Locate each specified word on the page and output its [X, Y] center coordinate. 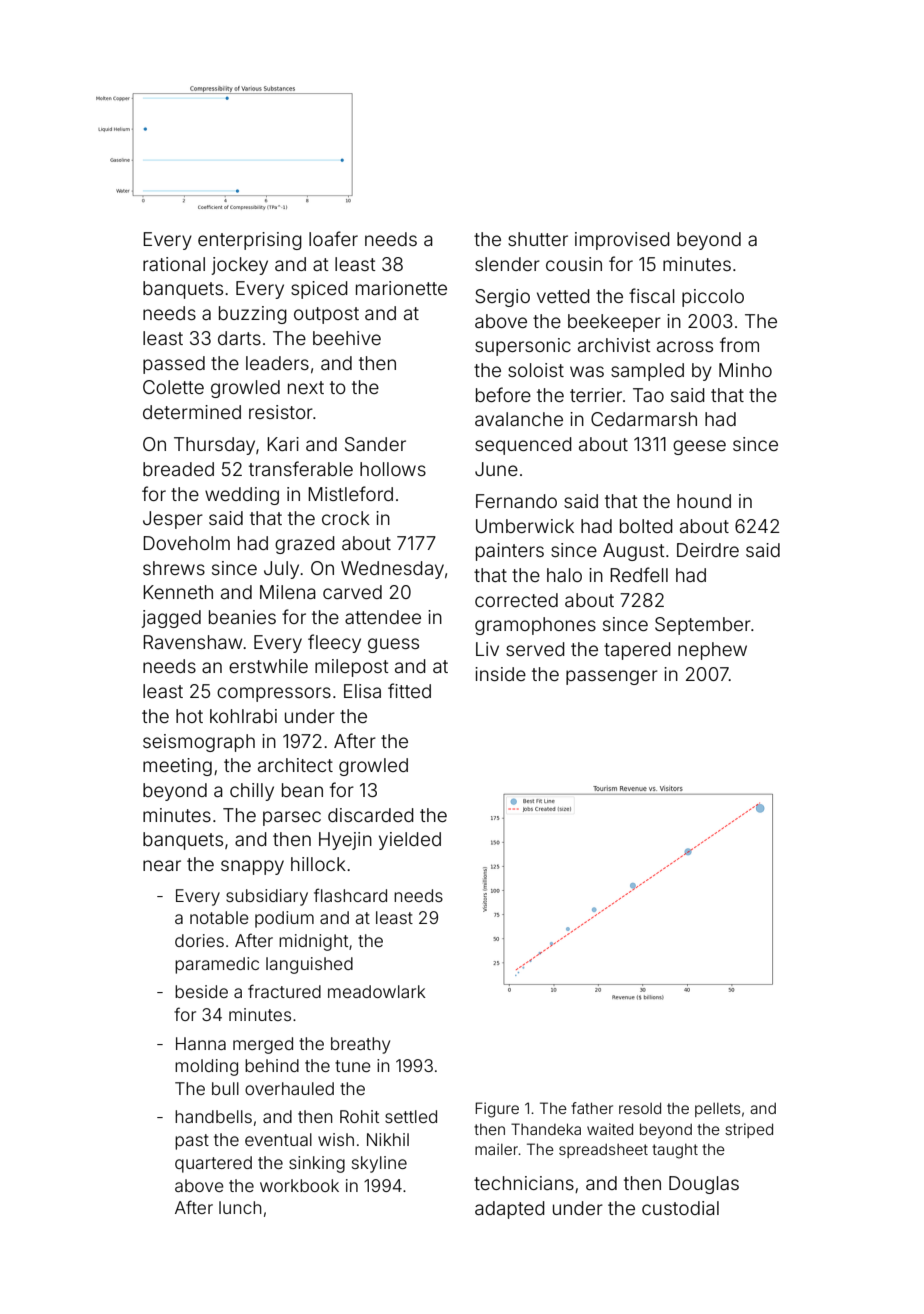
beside [201, 991]
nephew [712, 651]
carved [352, 592]
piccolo [713, 298]
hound [704, 501]
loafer [333, 238]
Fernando [516, 501]
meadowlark [377, 991]
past [192, 1142]
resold [640, 1108]
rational [174, 264]
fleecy [334, 643]
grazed [305, 545]
